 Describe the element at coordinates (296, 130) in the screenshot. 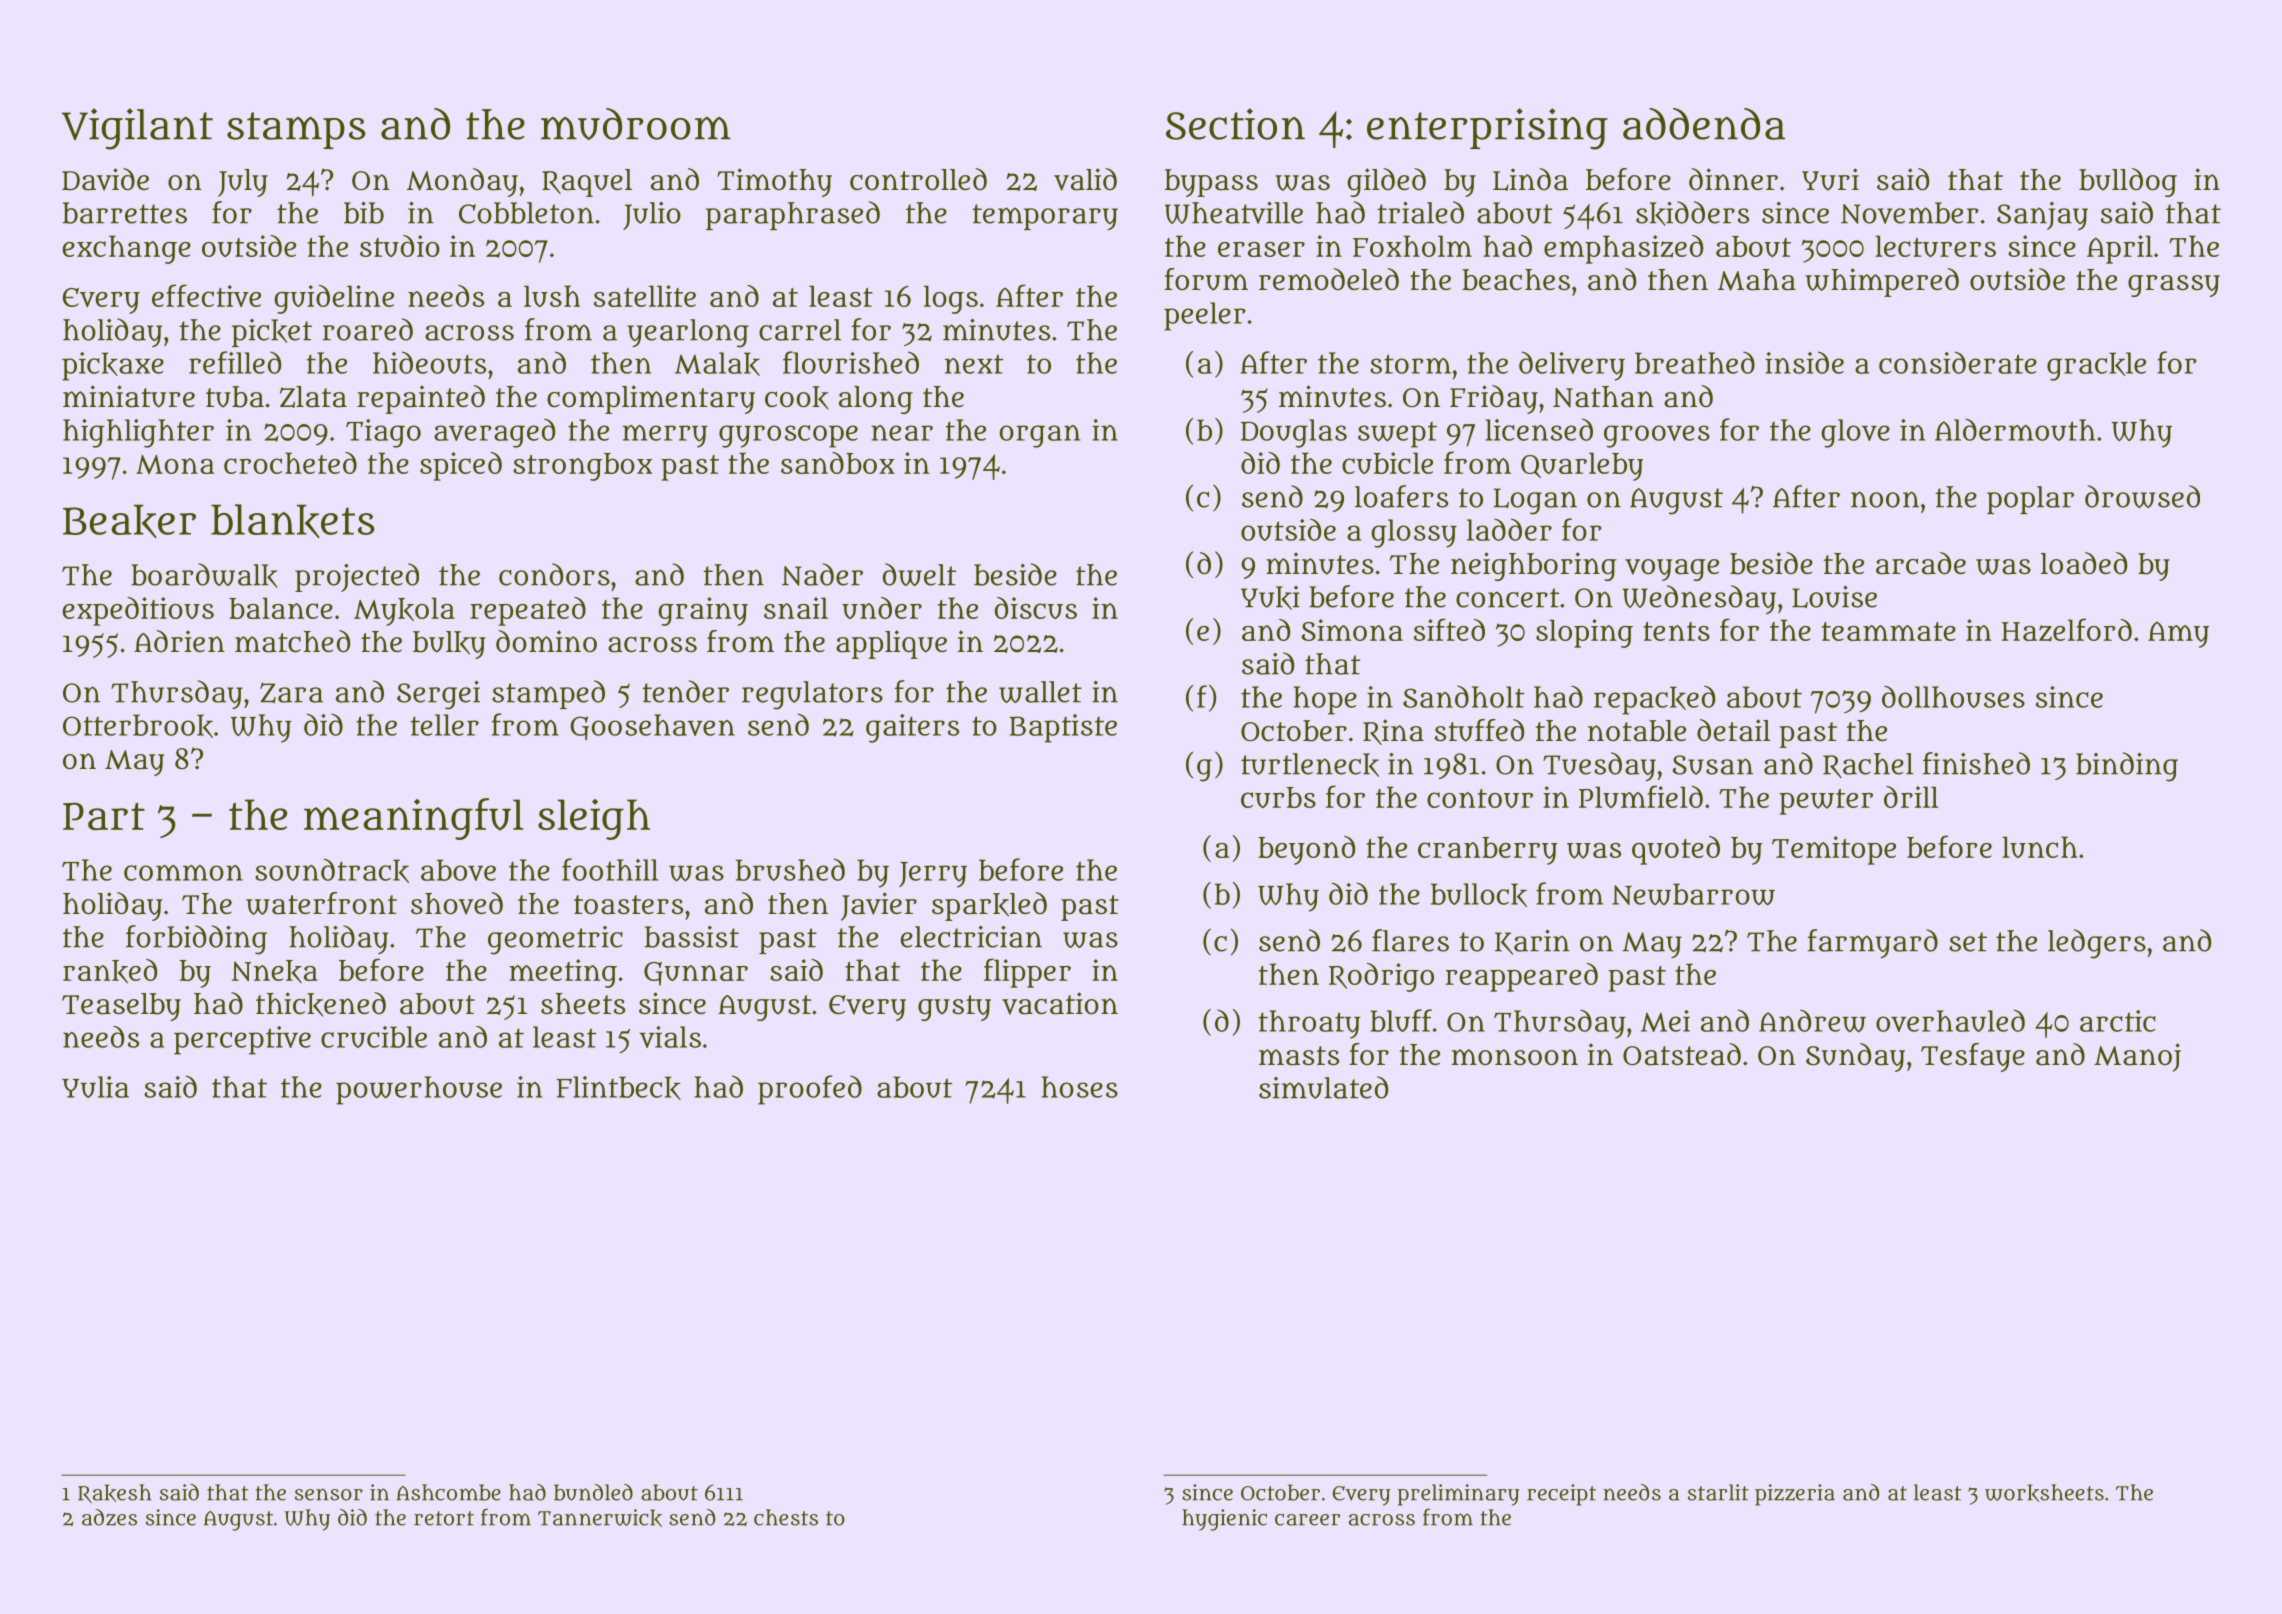

I see `stamps` at that location.
